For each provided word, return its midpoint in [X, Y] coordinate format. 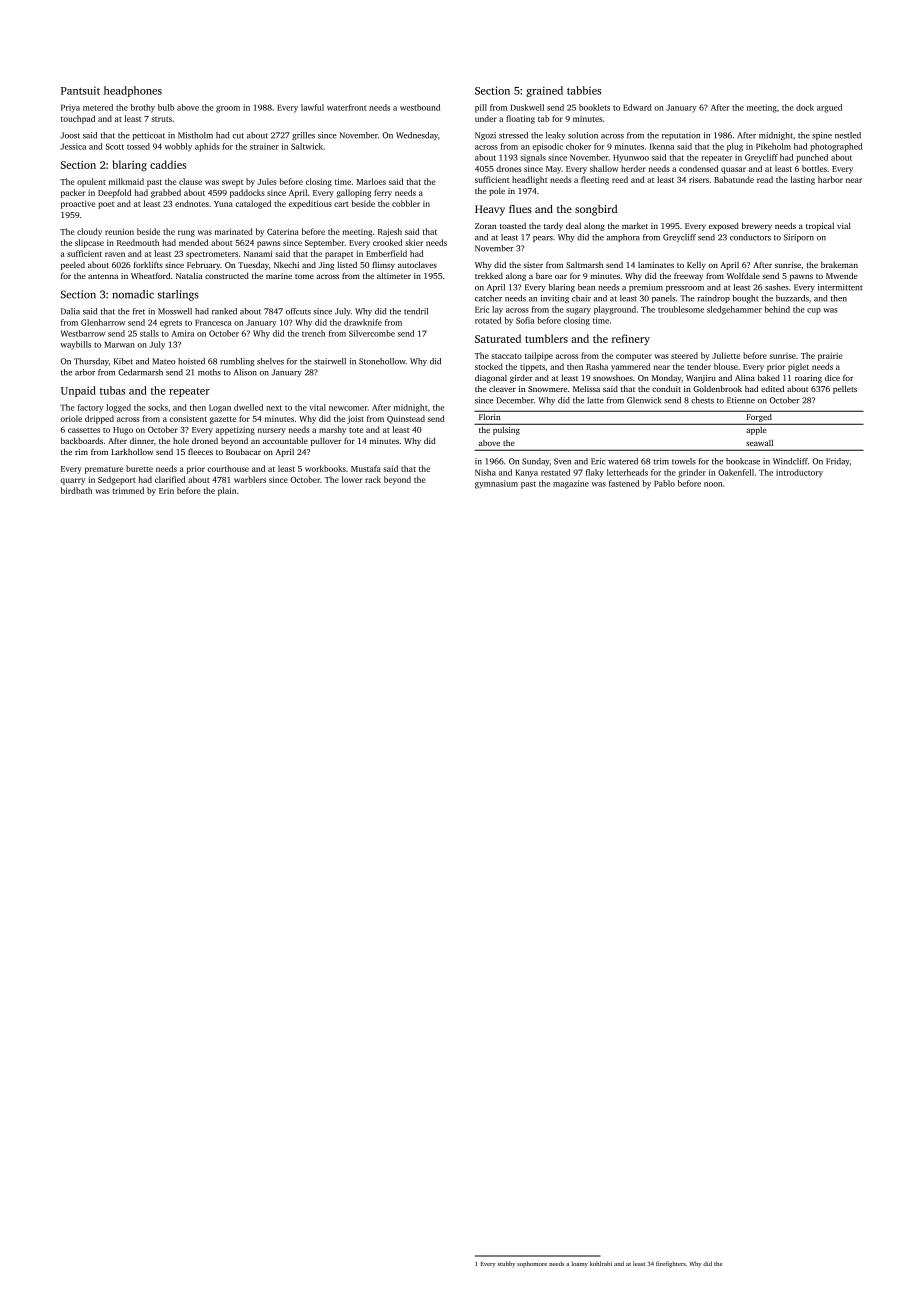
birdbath [76, 490]
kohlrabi [601, 1263]
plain [227, 491]
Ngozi [485, 136]
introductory [799, 473]
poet [106, 205]
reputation [681, 136]
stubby [506, 1264]
